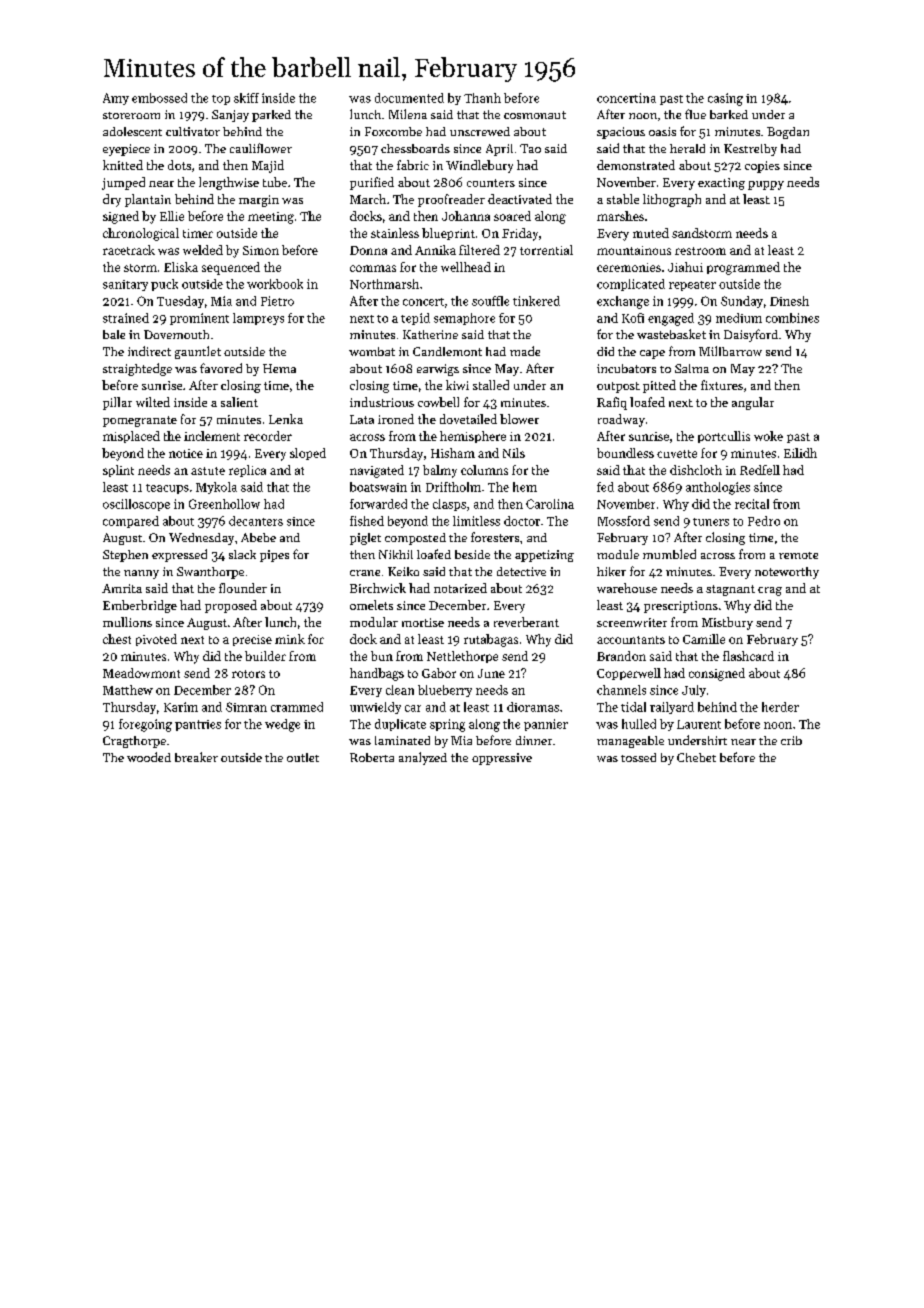  Describe the element at coordinates (248, 674) in the image. I see `rotors` at that location.
